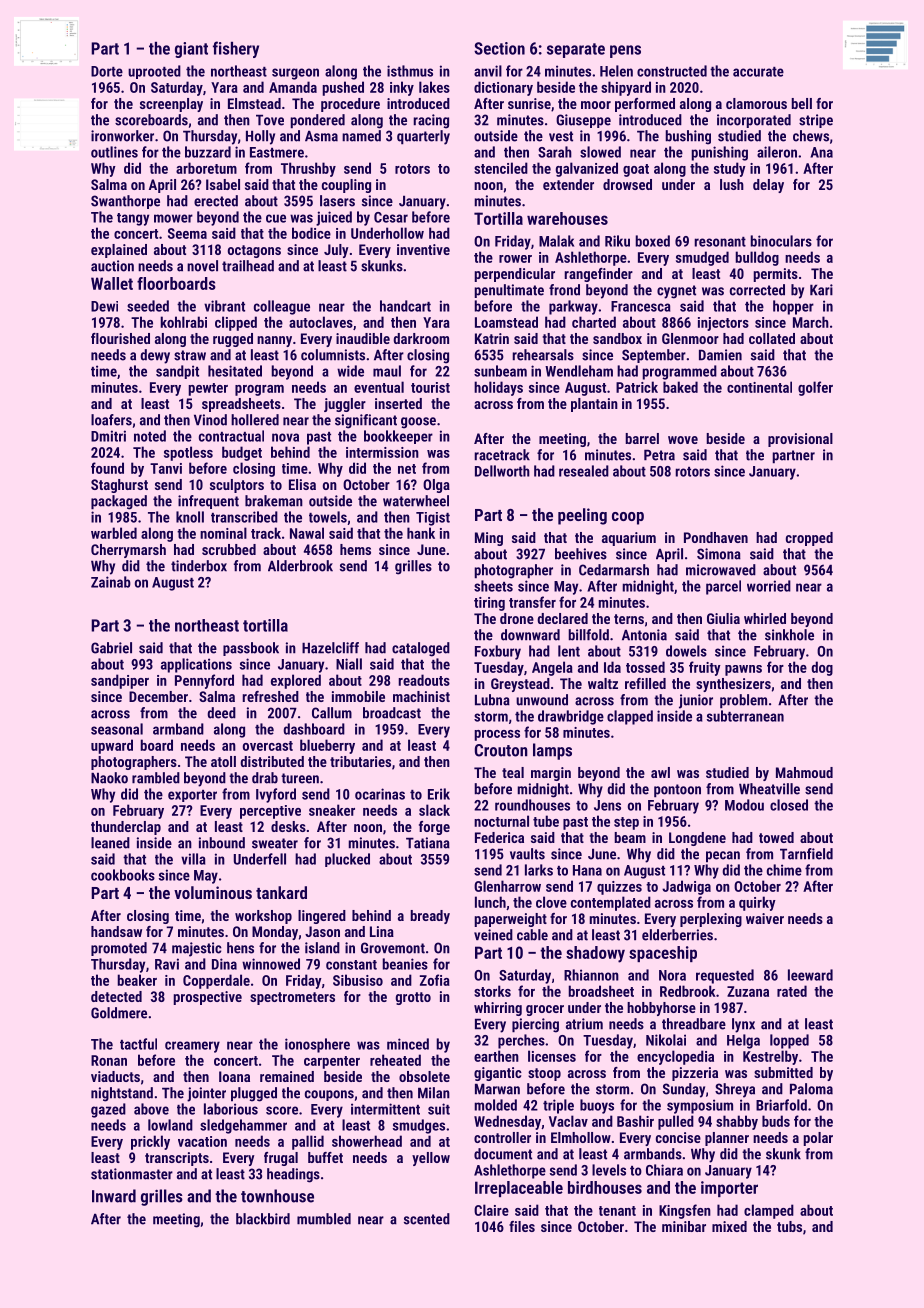 Image resolution: width=924 pixels, height=1308 pixels. What do you see at coordinates (439, 1109) in the document?
I see `suit` at bounding box center [439, 1109].
